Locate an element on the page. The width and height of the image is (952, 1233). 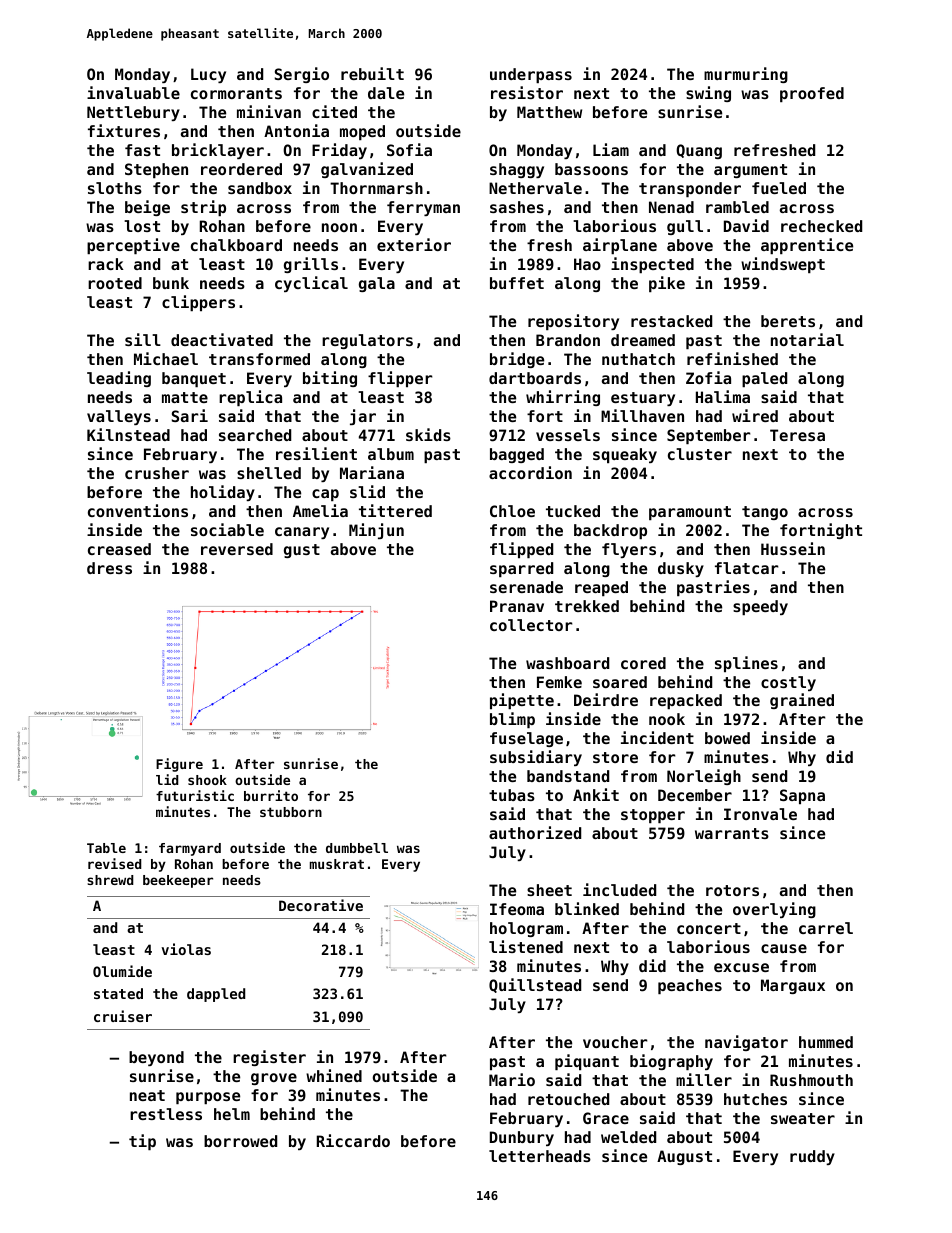
flipper is located at coordinates (400, 379).
